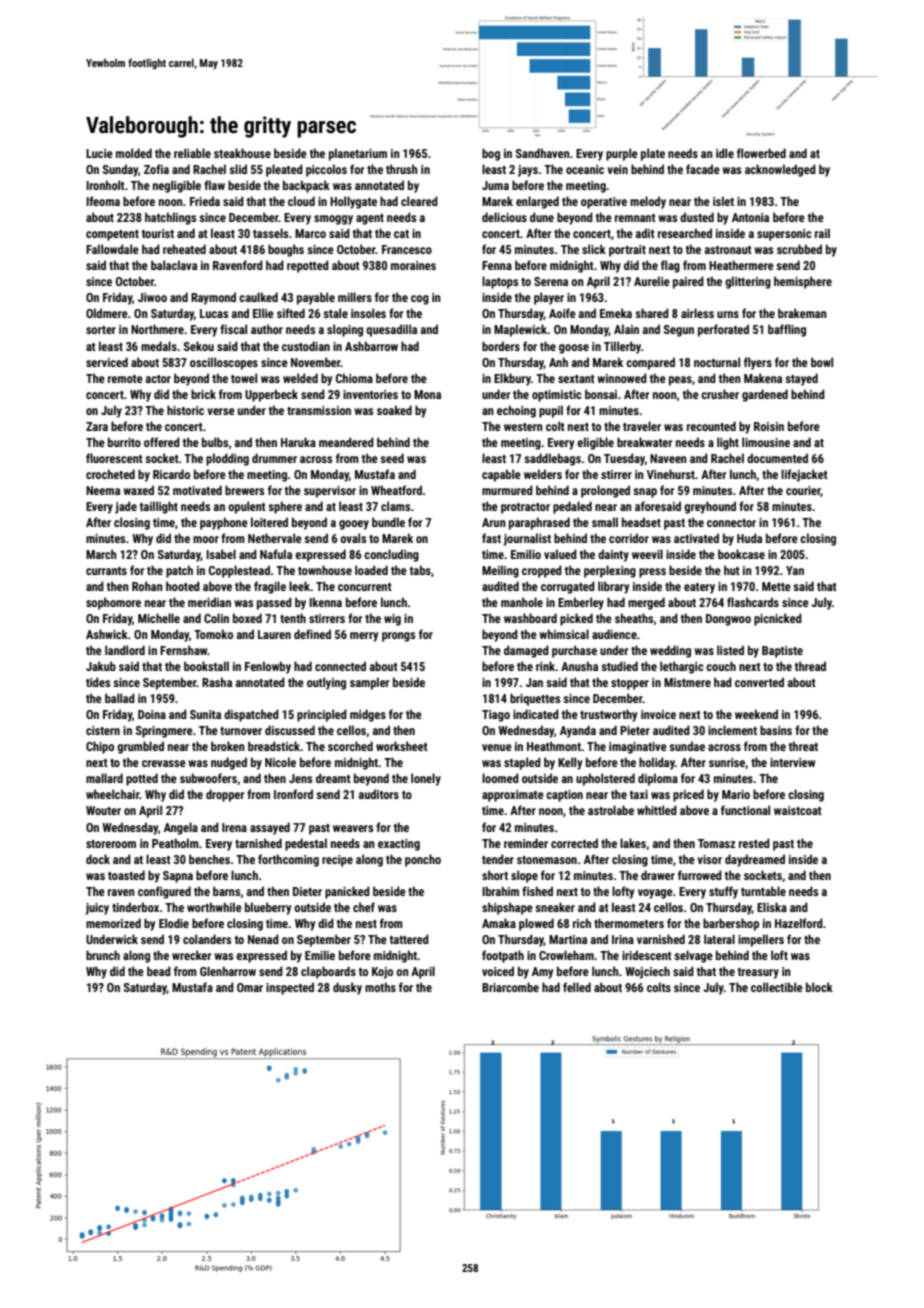 This screenshot has height=1308, width=924. What do you see at coordinates (99, 153) in the screenshot?
I see `Lucie` at bounding box center [99, 153].
